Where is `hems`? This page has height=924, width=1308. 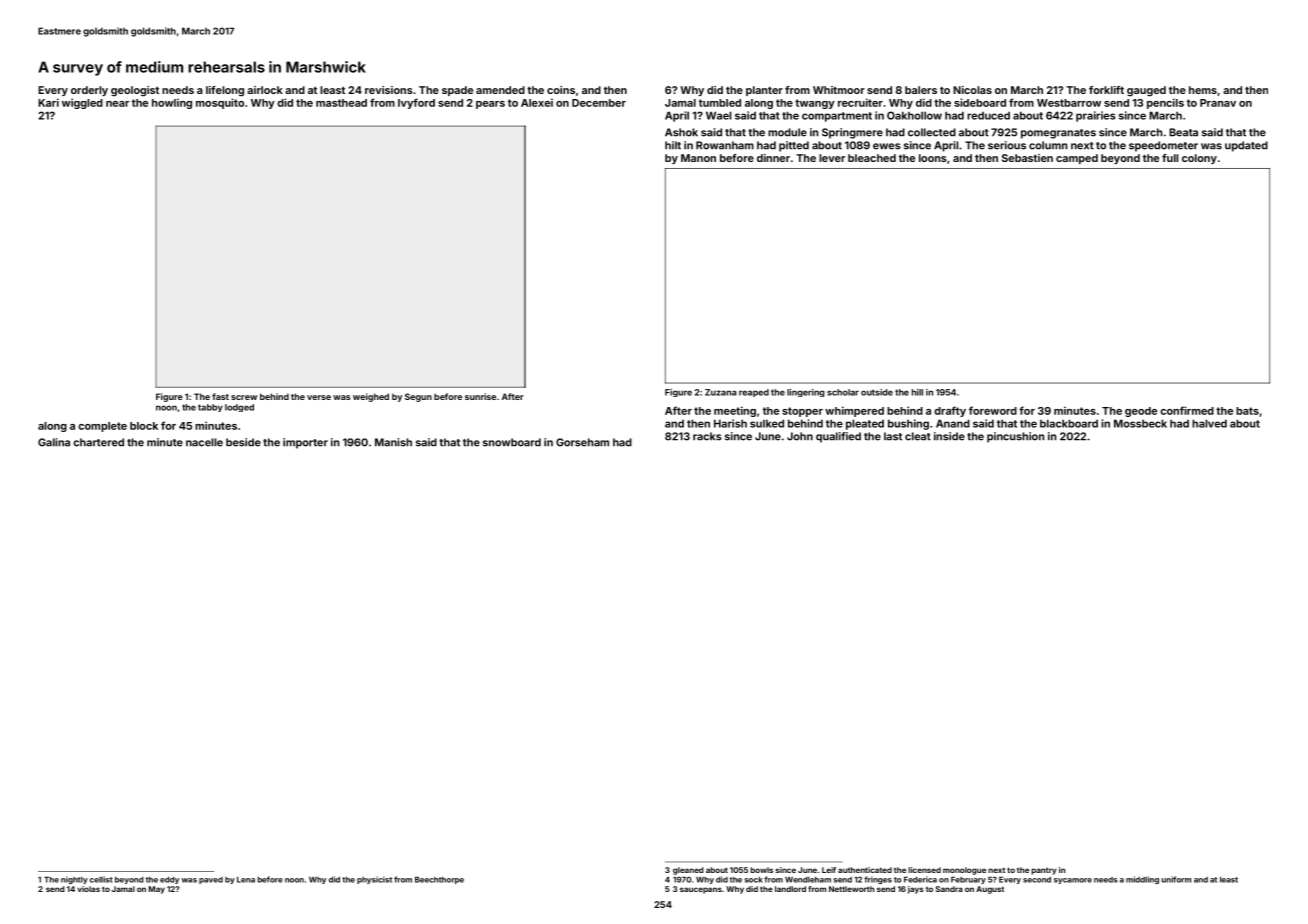
hems is located at coordinates (1203, 90).
